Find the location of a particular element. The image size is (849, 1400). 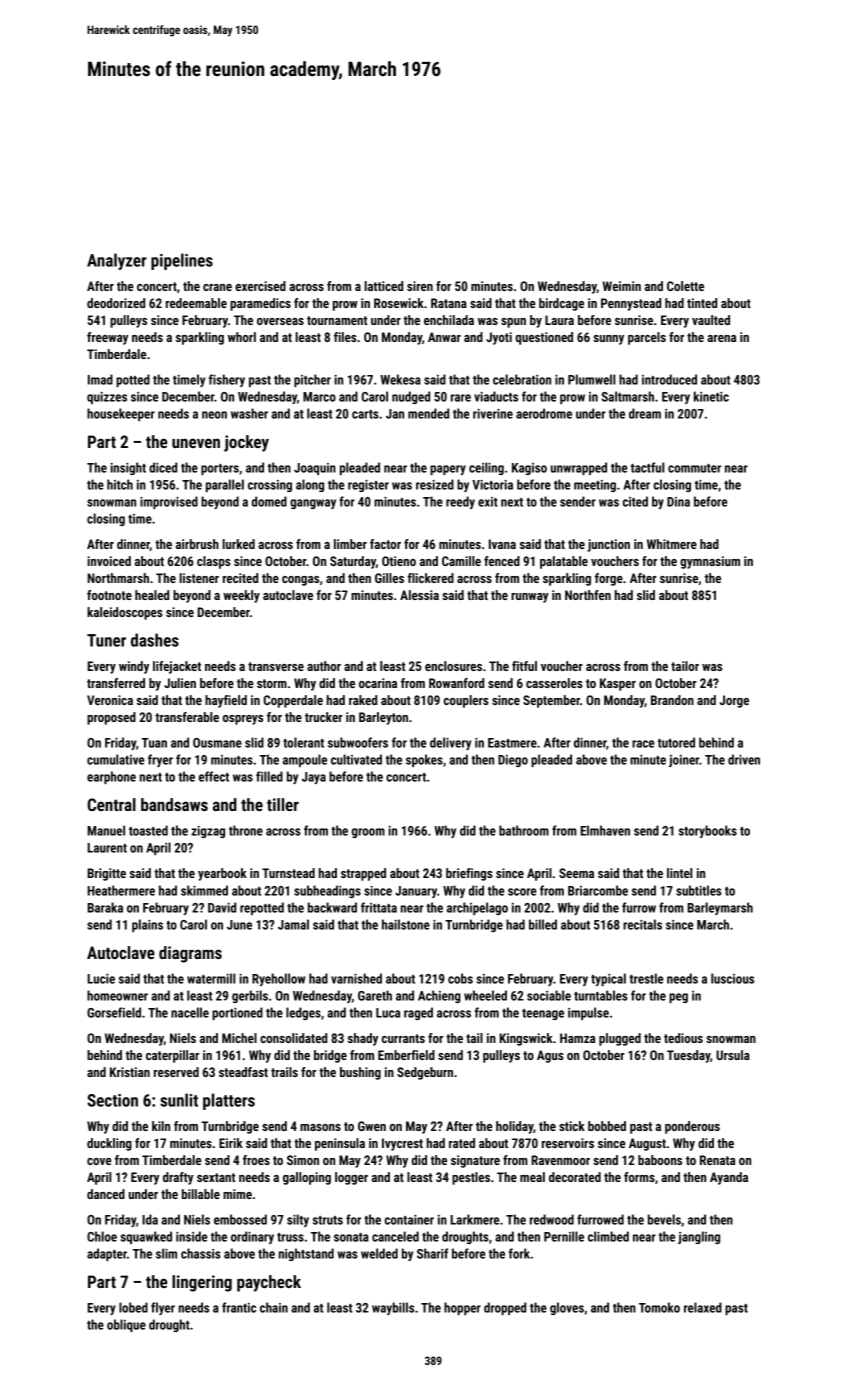

Colette is located at coordinates (685, 286).
